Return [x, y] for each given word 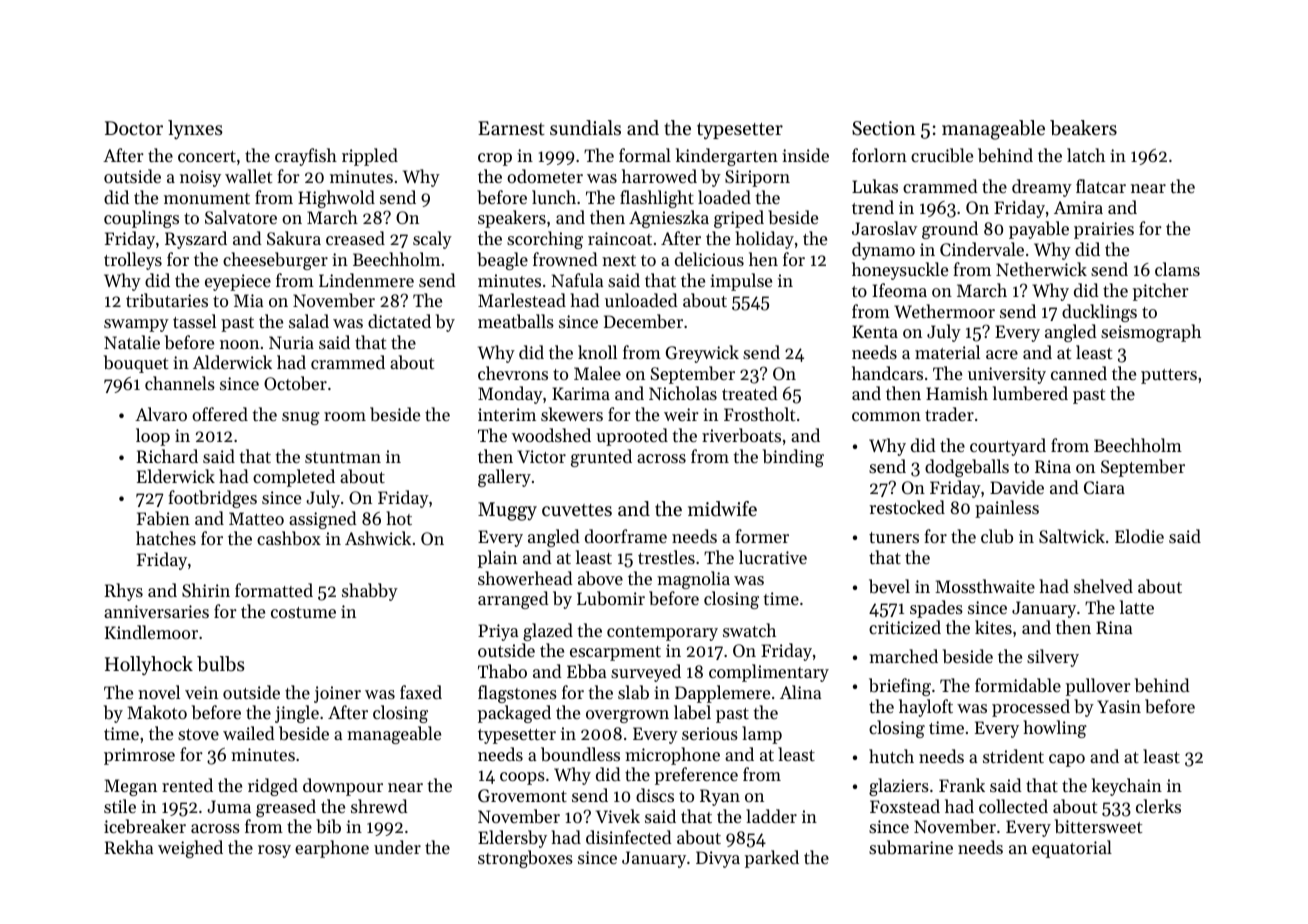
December [643, 321]
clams [1177, 269]
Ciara [1104, 487]
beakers [1083, 128]
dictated [399, 321]
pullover [1098, 687]
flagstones [517, 694]
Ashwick [378, 538]
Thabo [502, 671]
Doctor [134, 128]
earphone [332, 849]
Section [883, 128]
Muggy [507, 511]
